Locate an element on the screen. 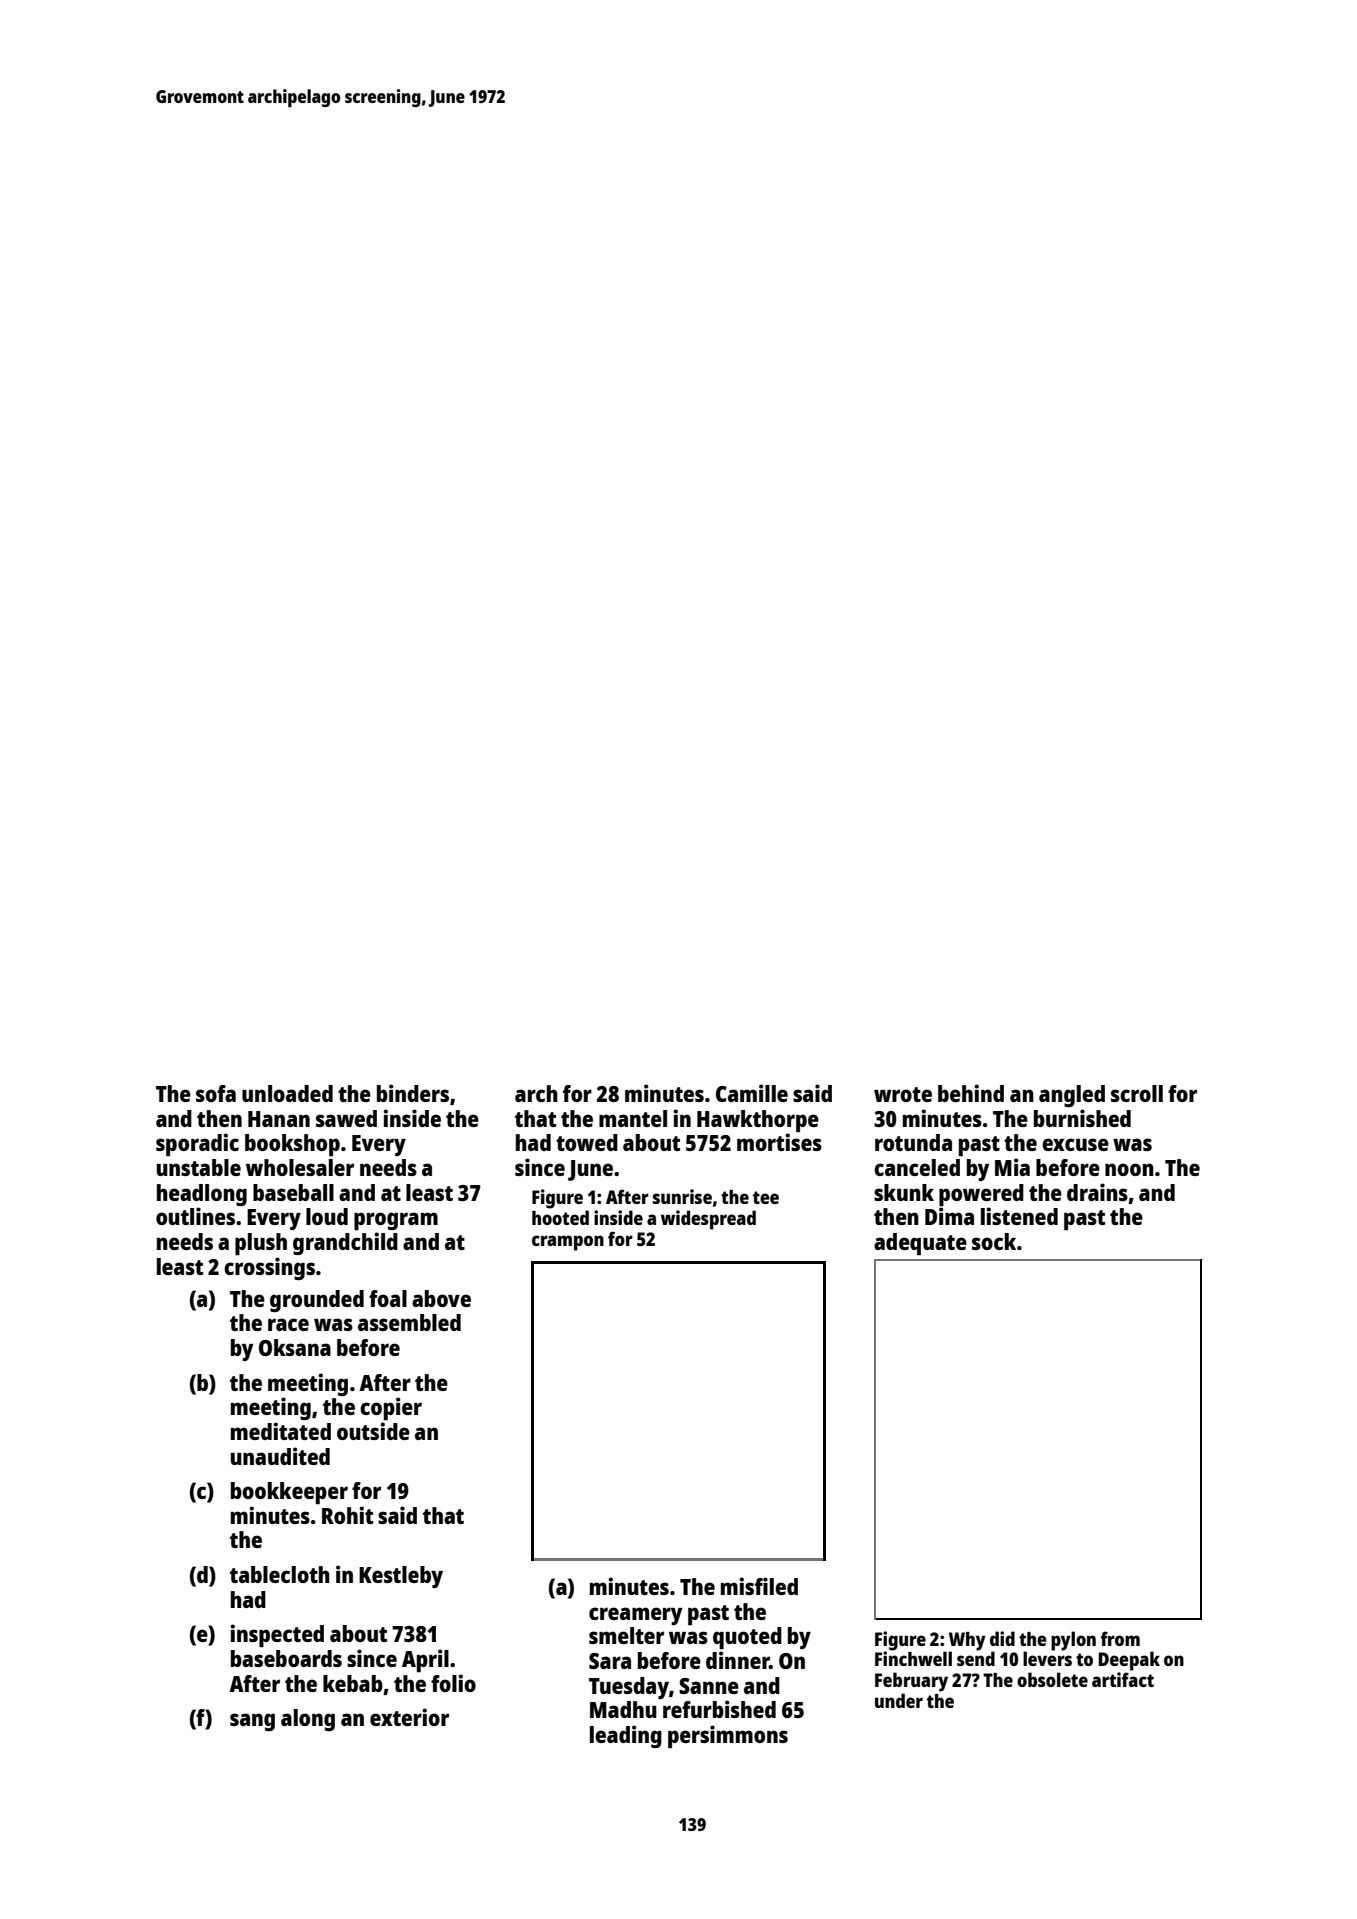 The width and height of the screenshot is (1357, 1919). copier is located at coordinates (391, 1408).
